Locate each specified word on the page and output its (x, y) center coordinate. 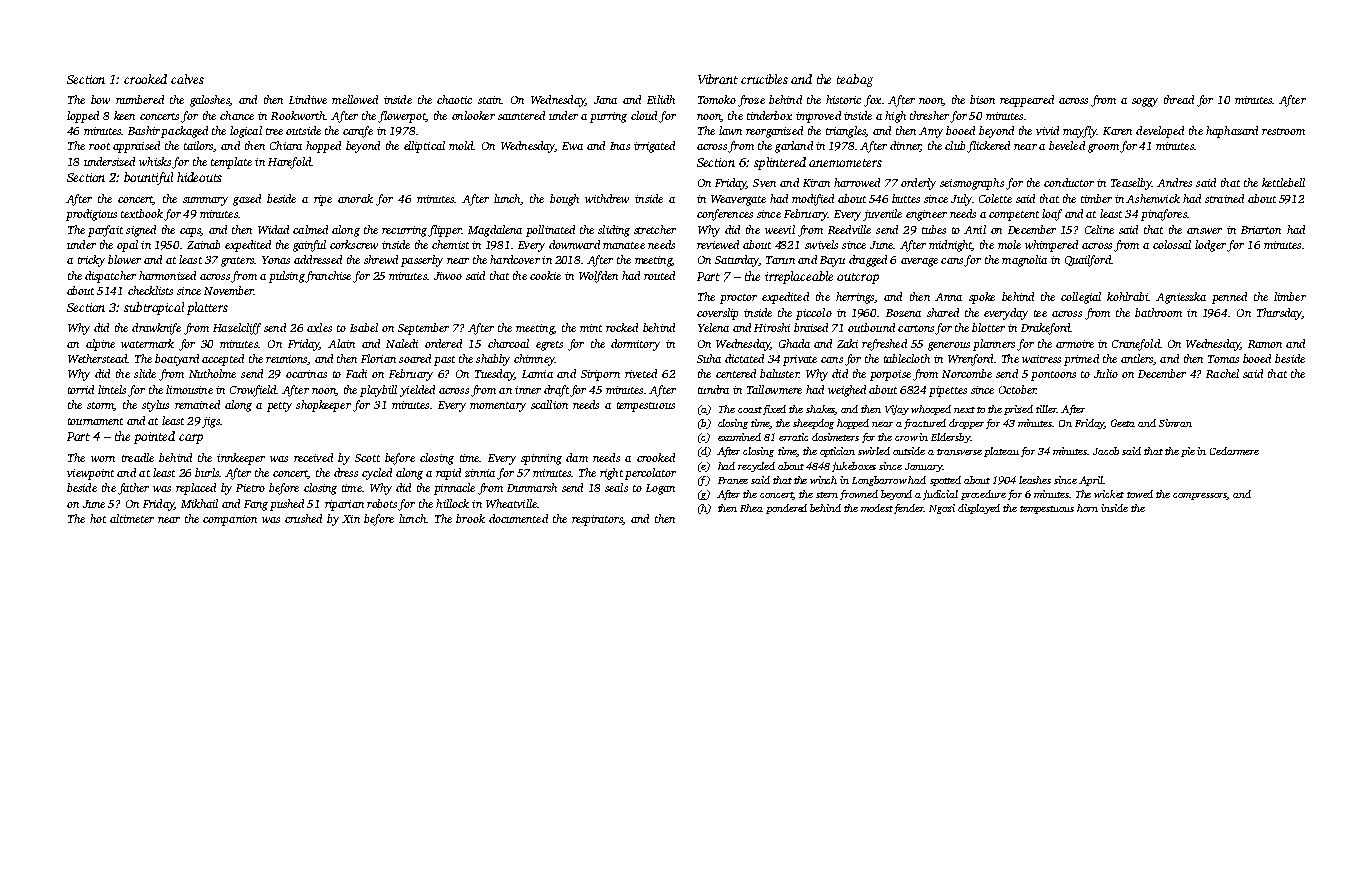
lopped (83, 117)
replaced (196, 489)
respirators (597, 520)
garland (794, 147)
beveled (1067, 145)
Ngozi (942, 509)
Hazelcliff (237, 329)
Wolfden (598, 277)
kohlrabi (1127, 296)
